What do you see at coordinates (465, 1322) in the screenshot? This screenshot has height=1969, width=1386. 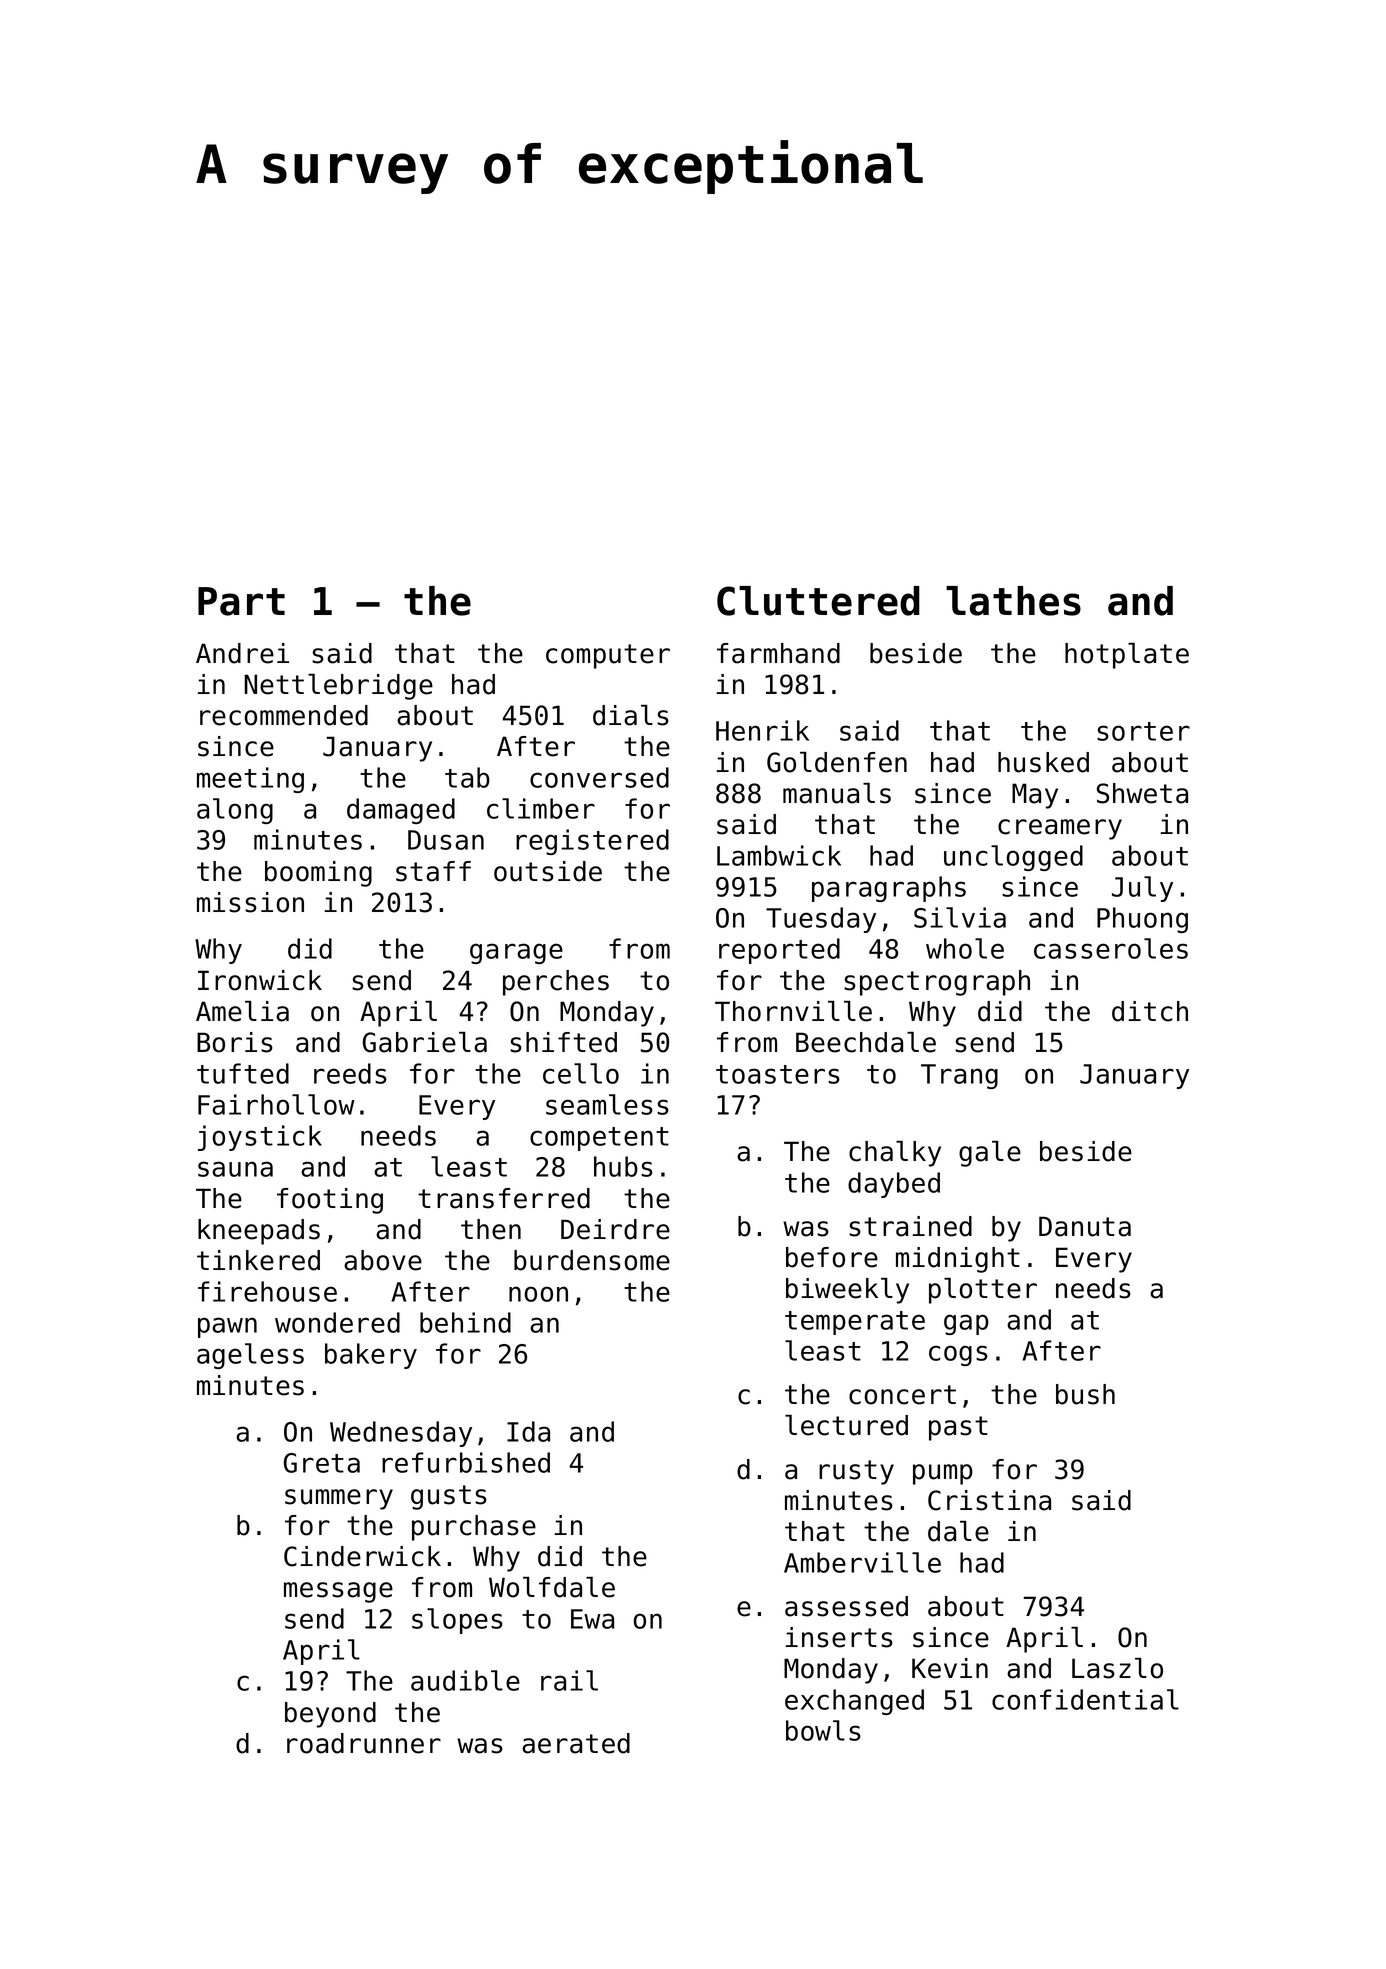 I see `behind` at bounding box center [465, 1322].
